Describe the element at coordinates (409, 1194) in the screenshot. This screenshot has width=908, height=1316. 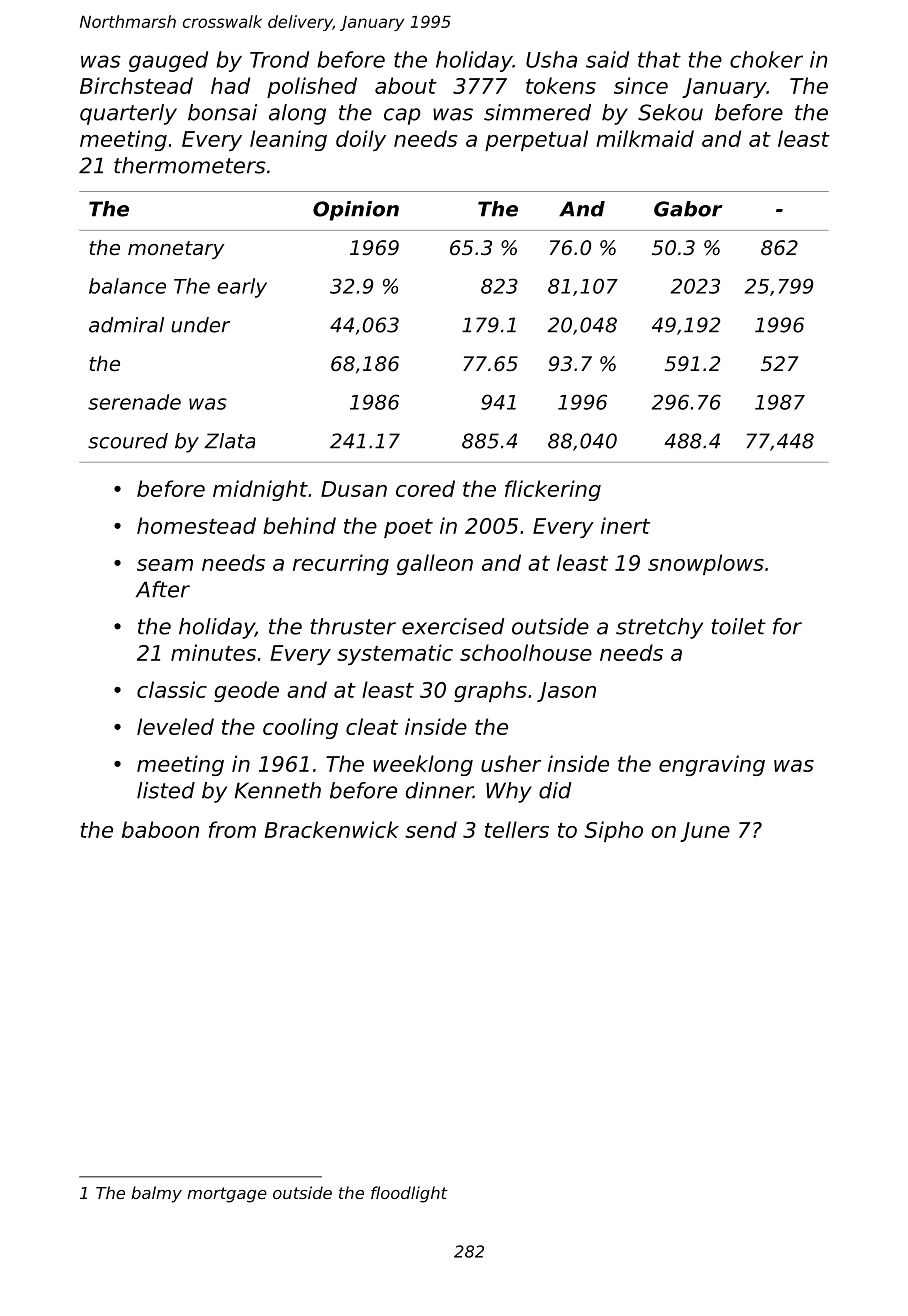
I see `floodlight` at that location.
